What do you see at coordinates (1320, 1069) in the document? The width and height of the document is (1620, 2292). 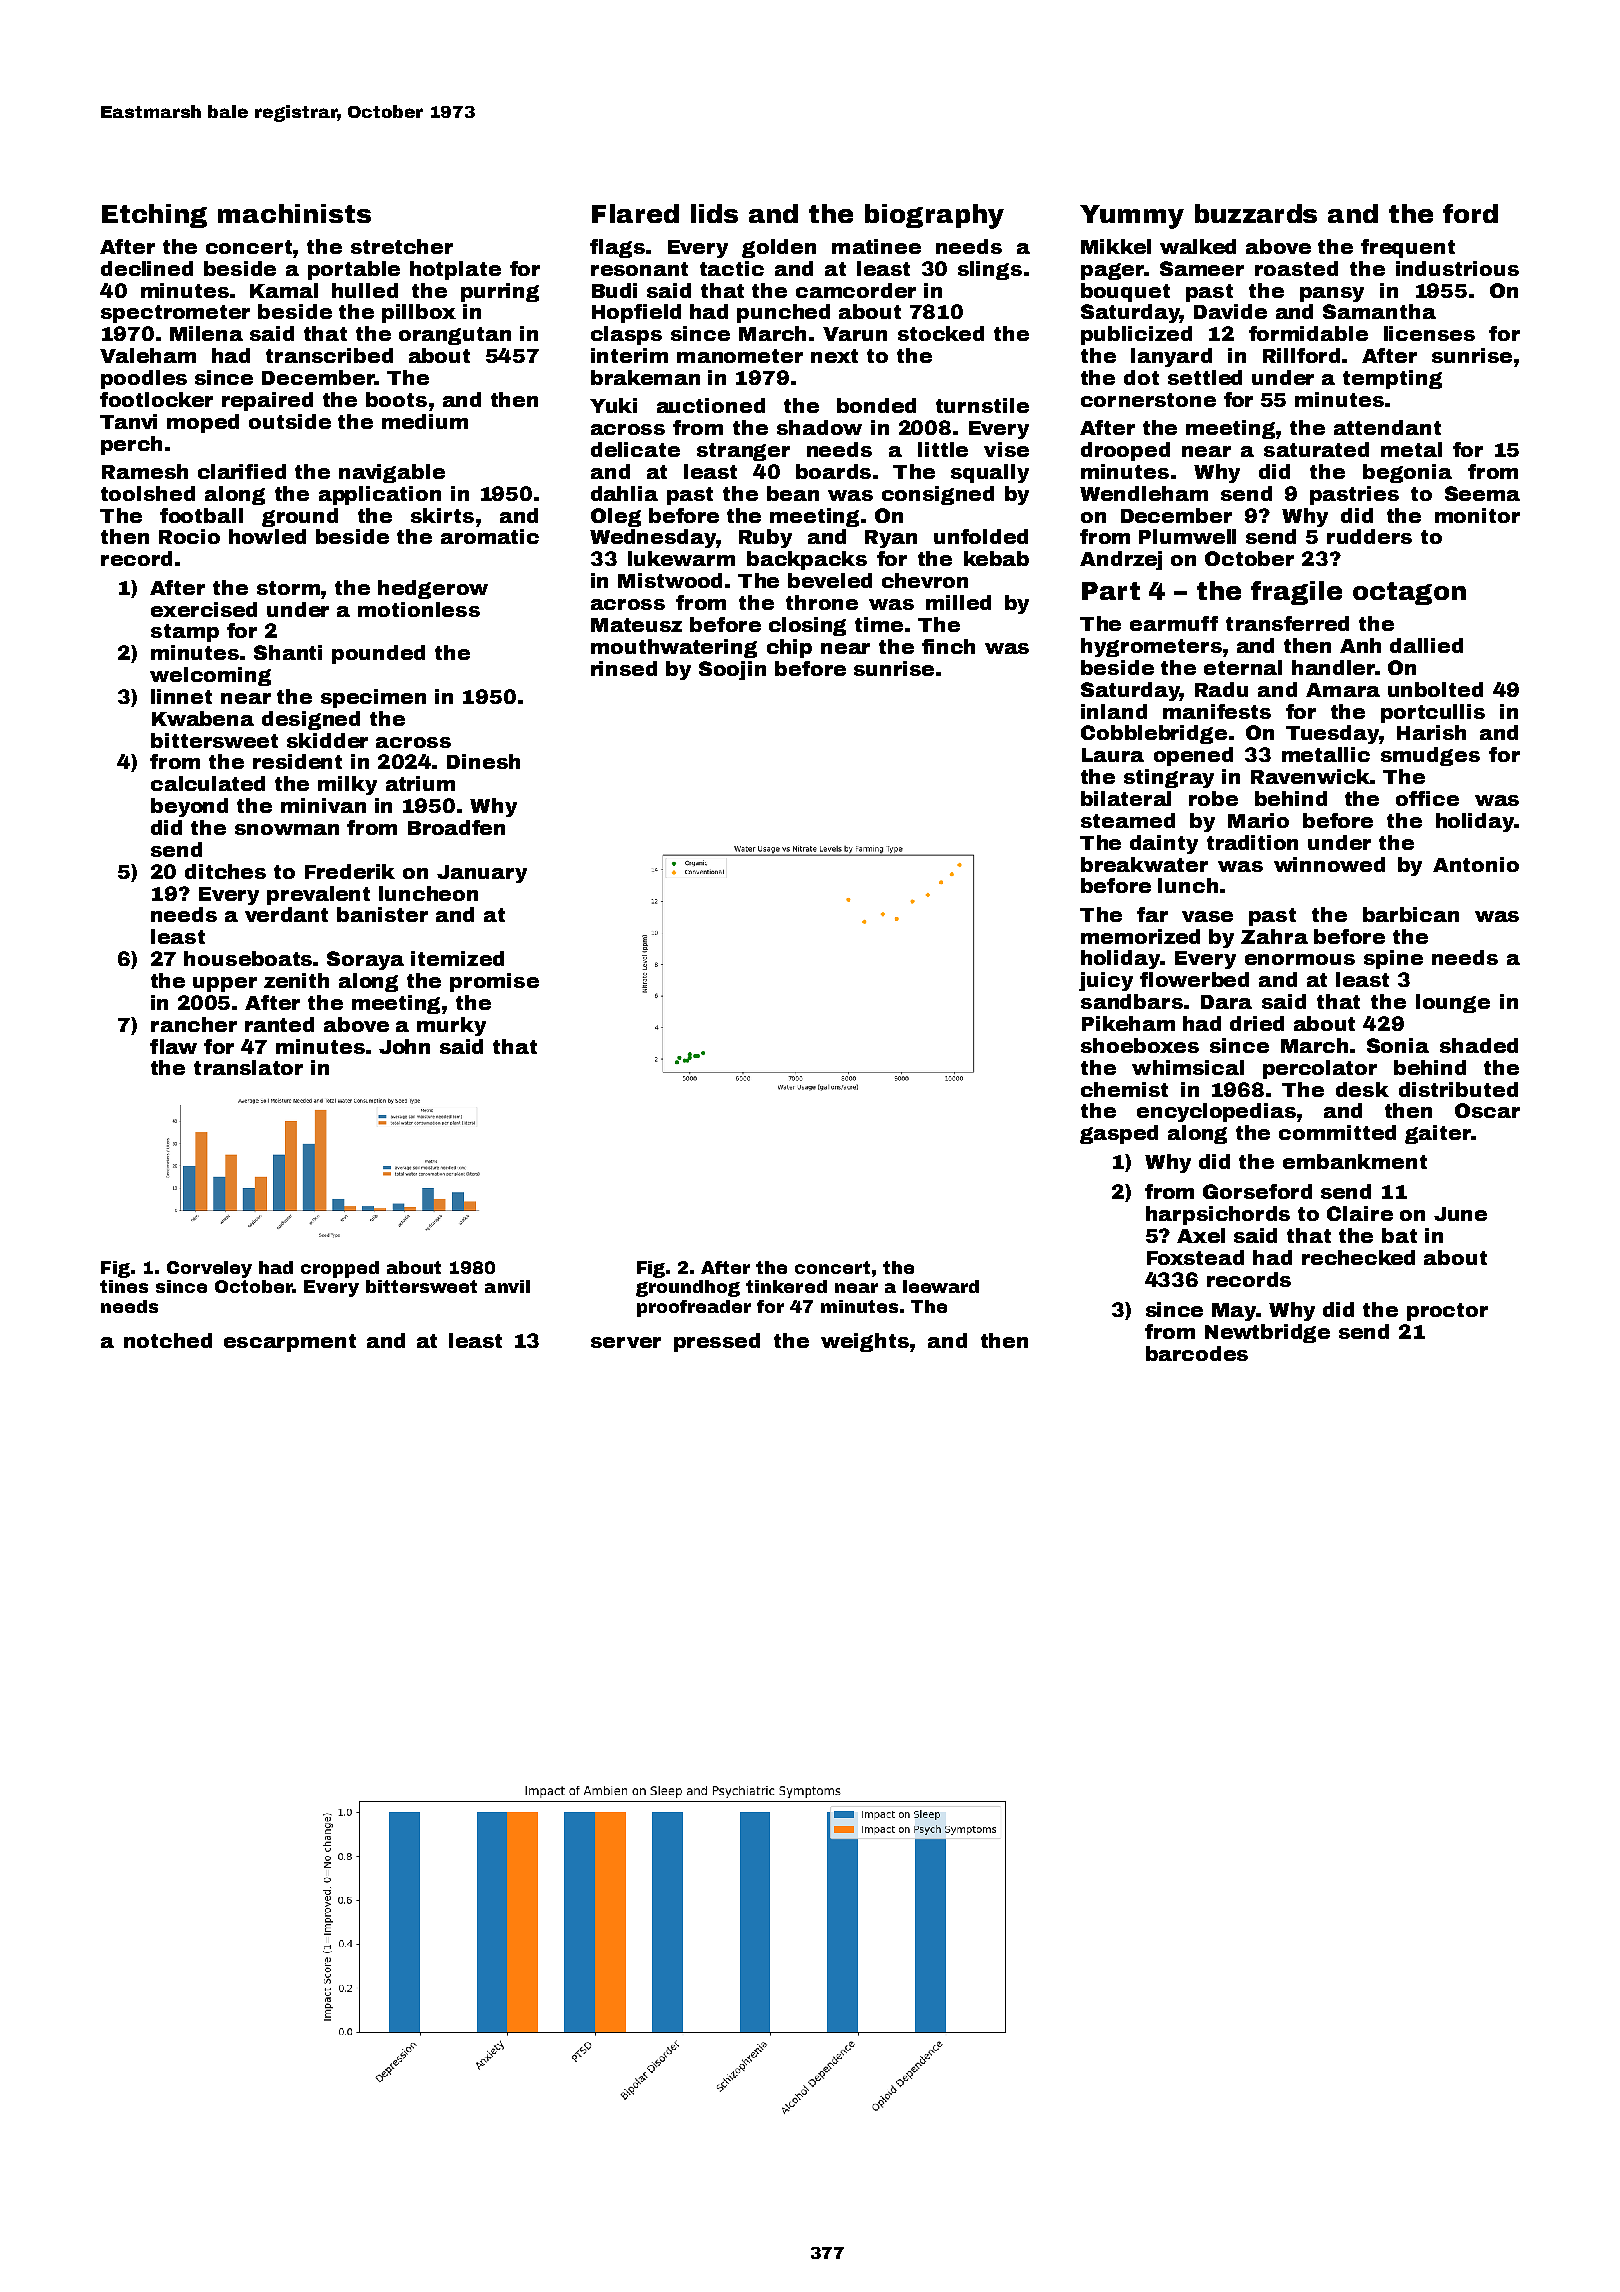 I see `percolator` at bounding box center [1320, 1069].
